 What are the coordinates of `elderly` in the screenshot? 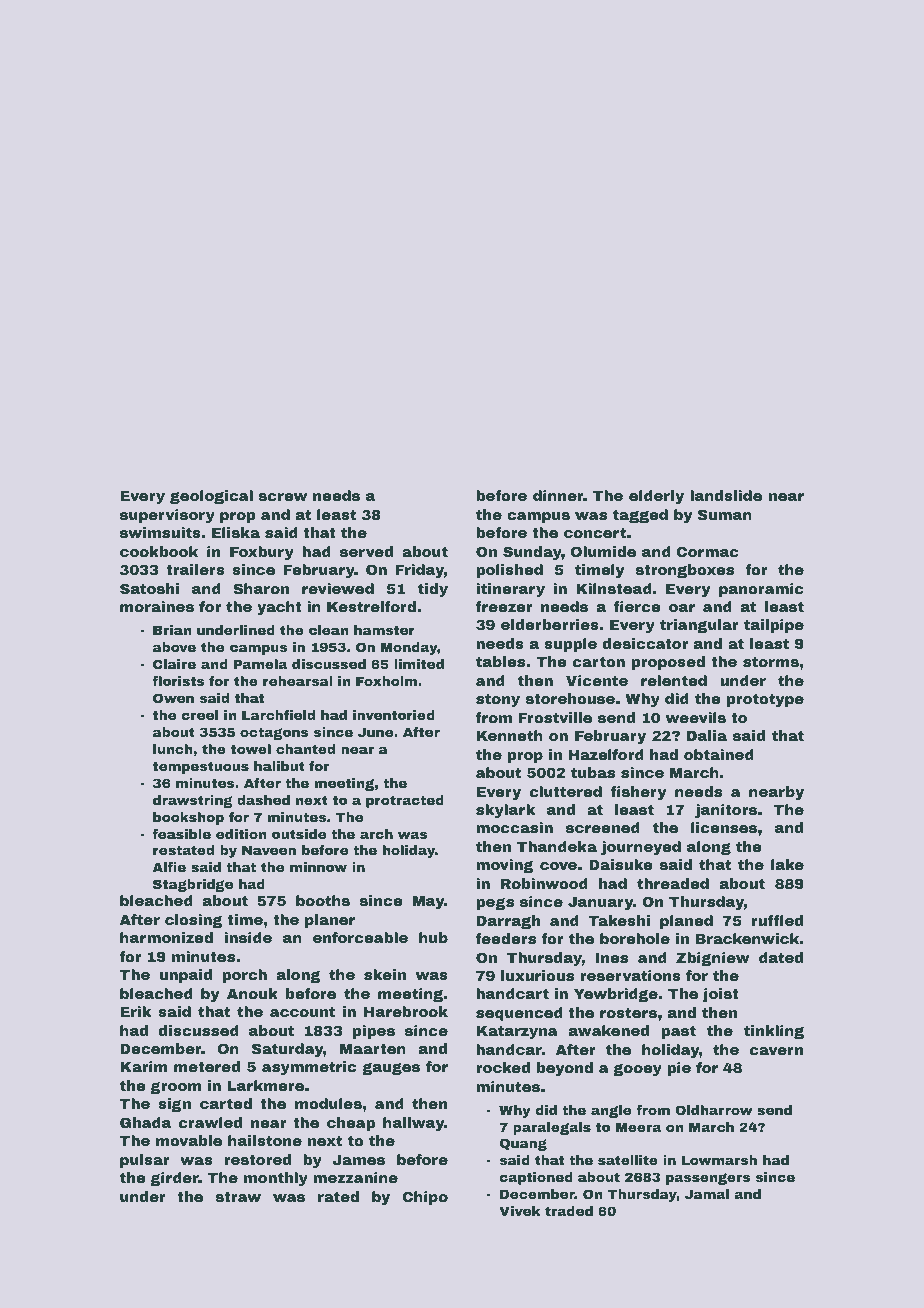 It's located at (656, 497).
